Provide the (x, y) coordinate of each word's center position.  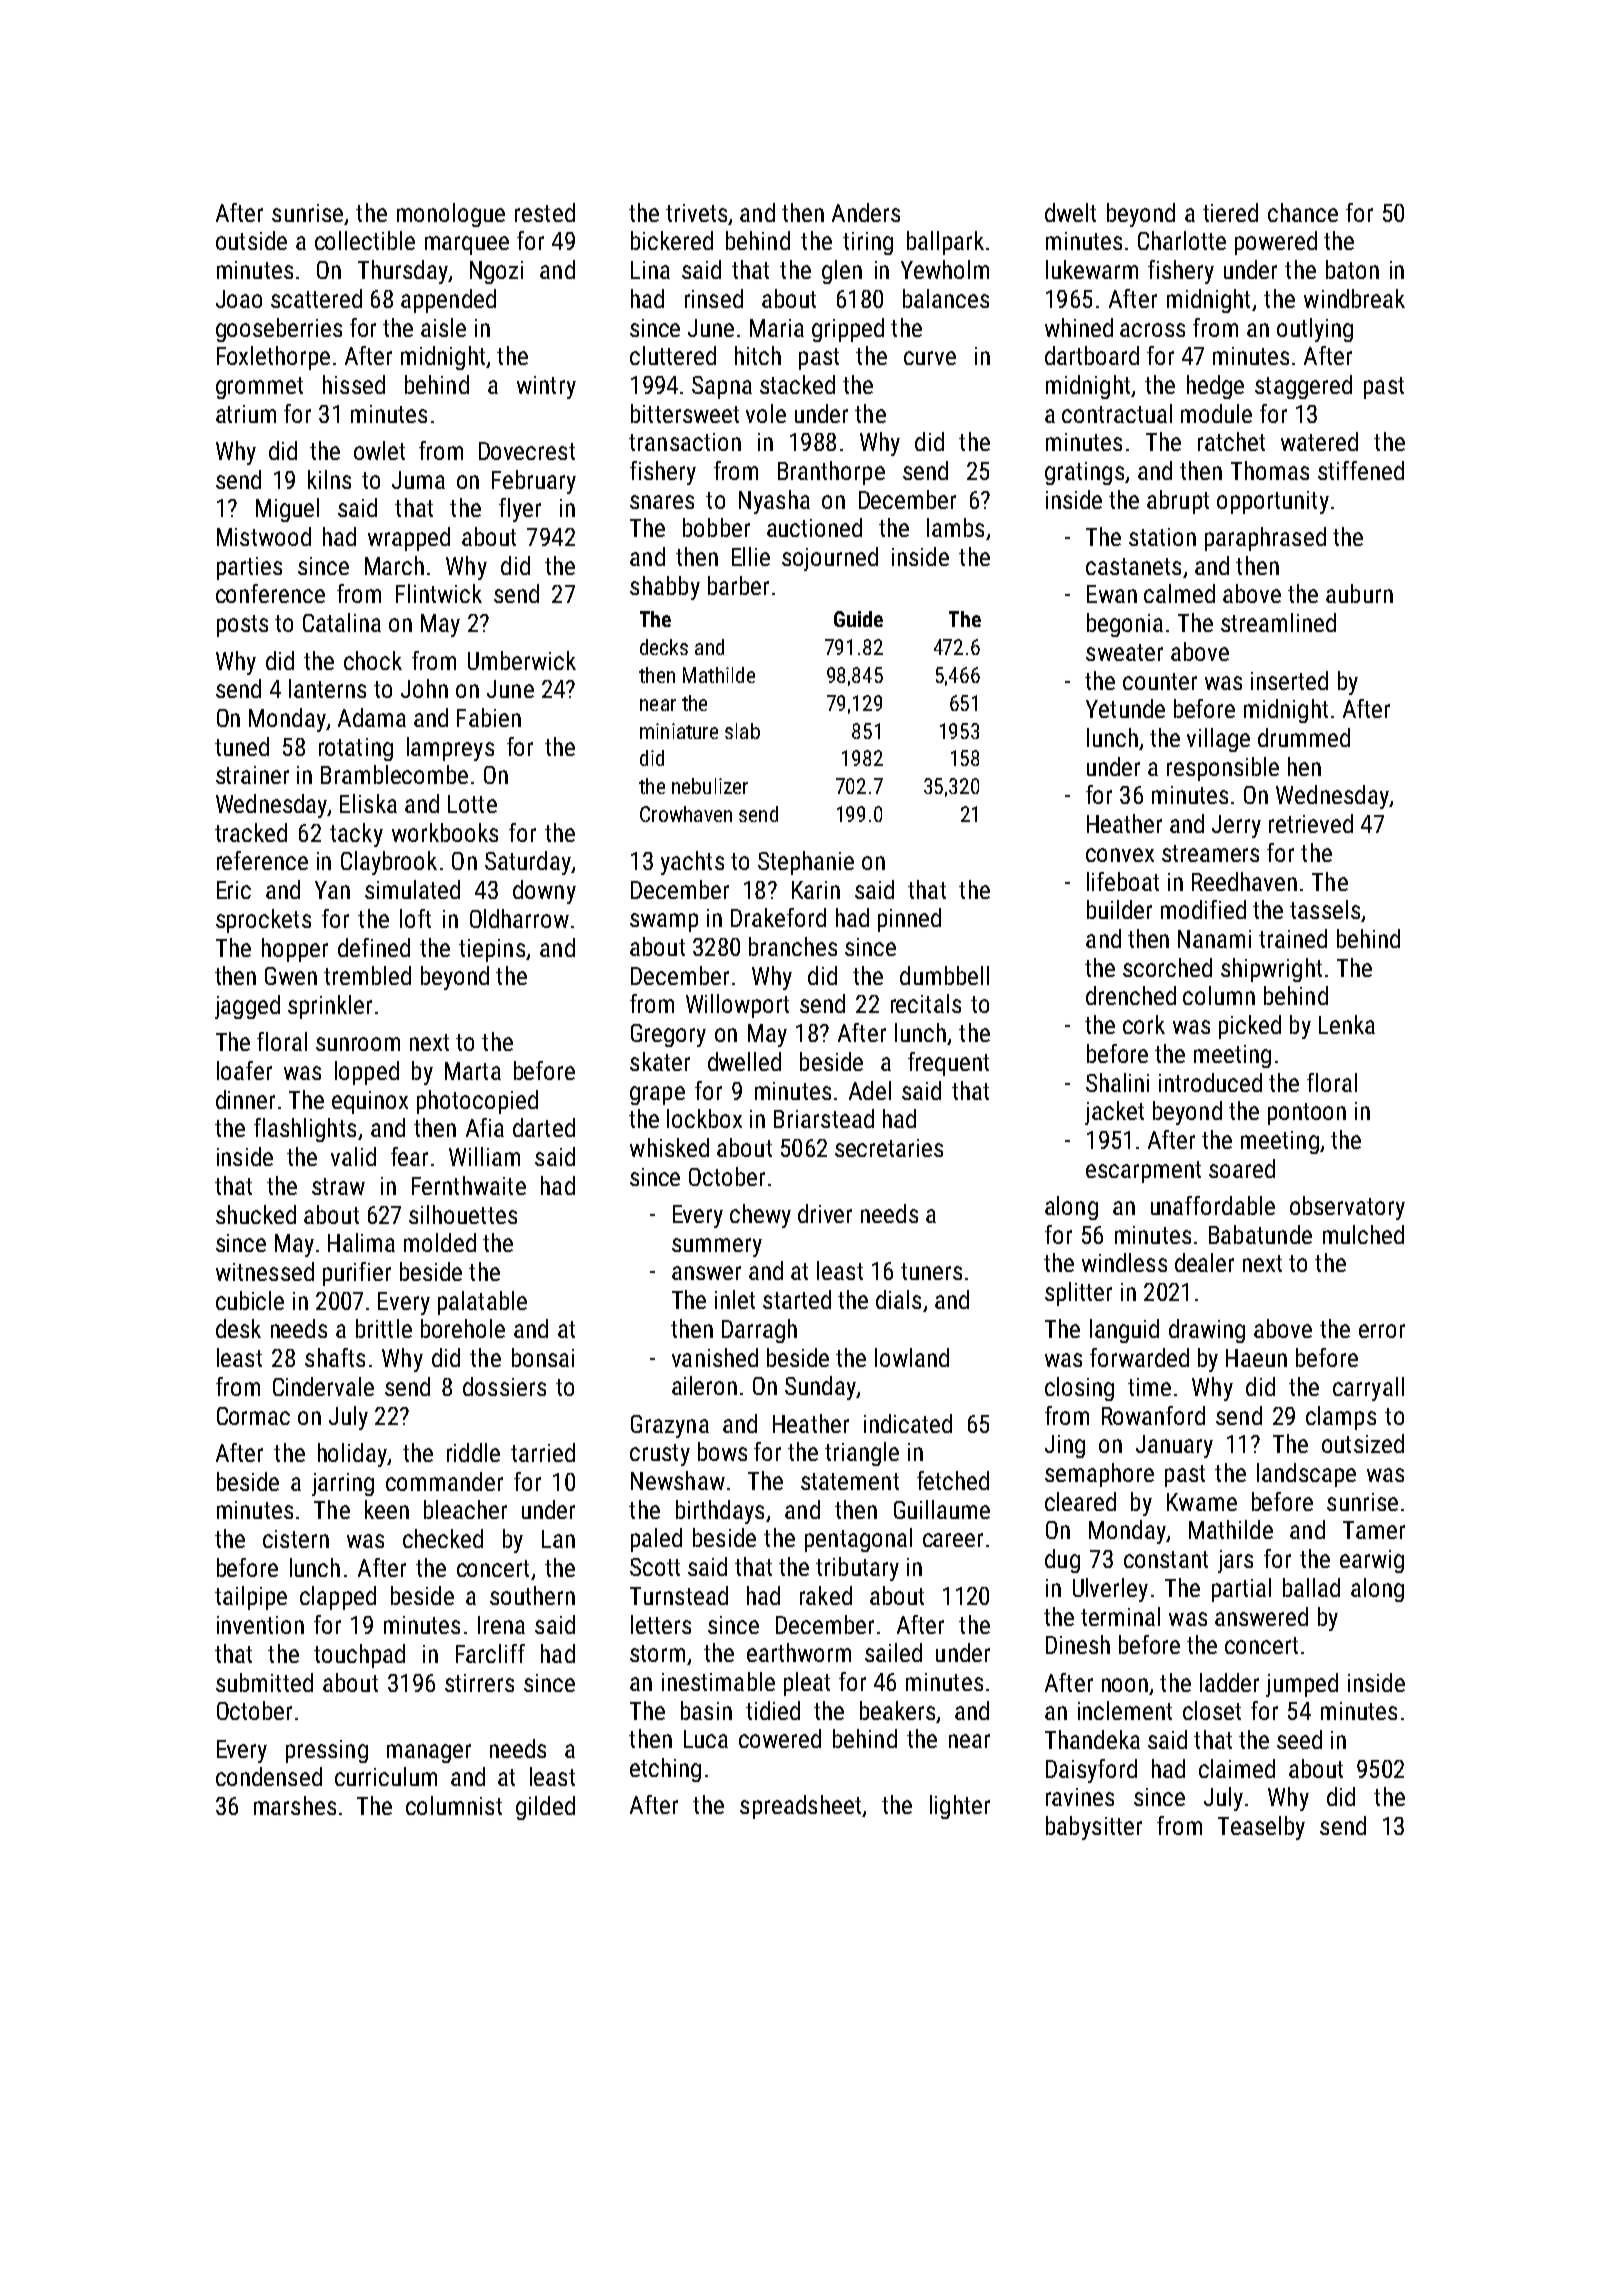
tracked (251, 832)
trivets (696, 213)
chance (1303, 212)
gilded (545, 1808)
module (1216, 413)
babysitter (1094, 1828)
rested (545, 212)
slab (742, 731)
